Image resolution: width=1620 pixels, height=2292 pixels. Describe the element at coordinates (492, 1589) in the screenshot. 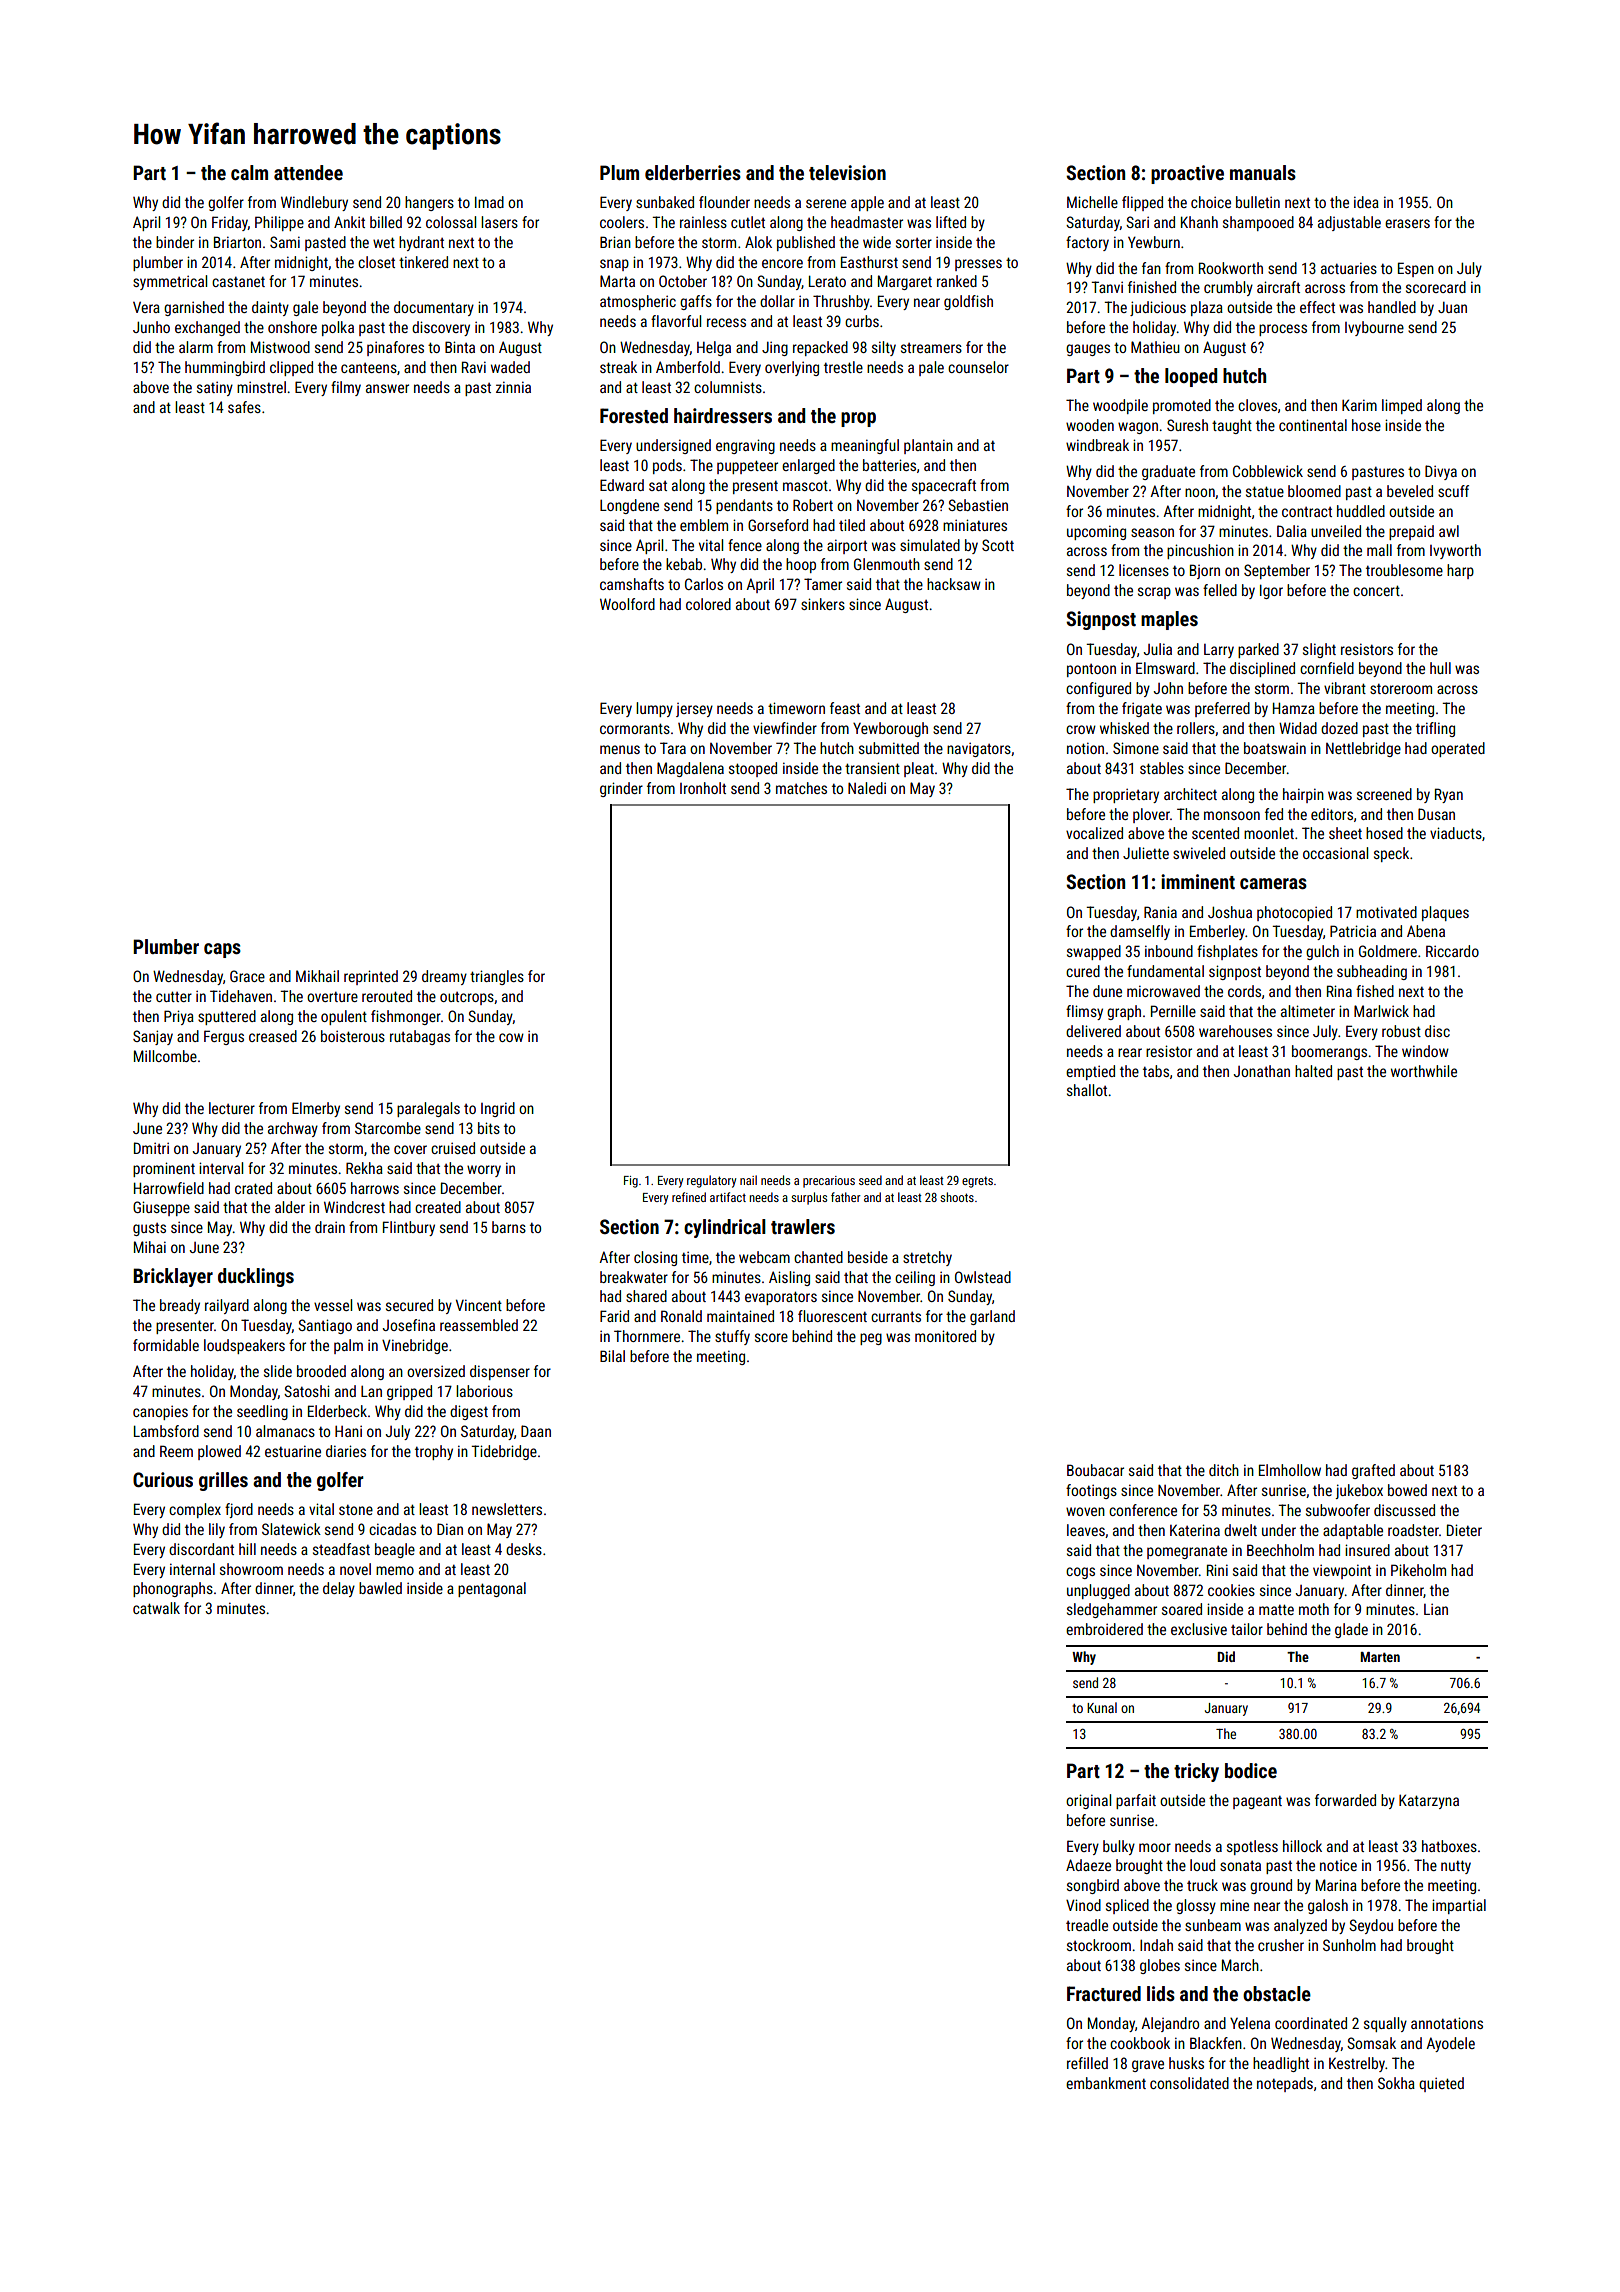

I see `pentagonal` at that location.
